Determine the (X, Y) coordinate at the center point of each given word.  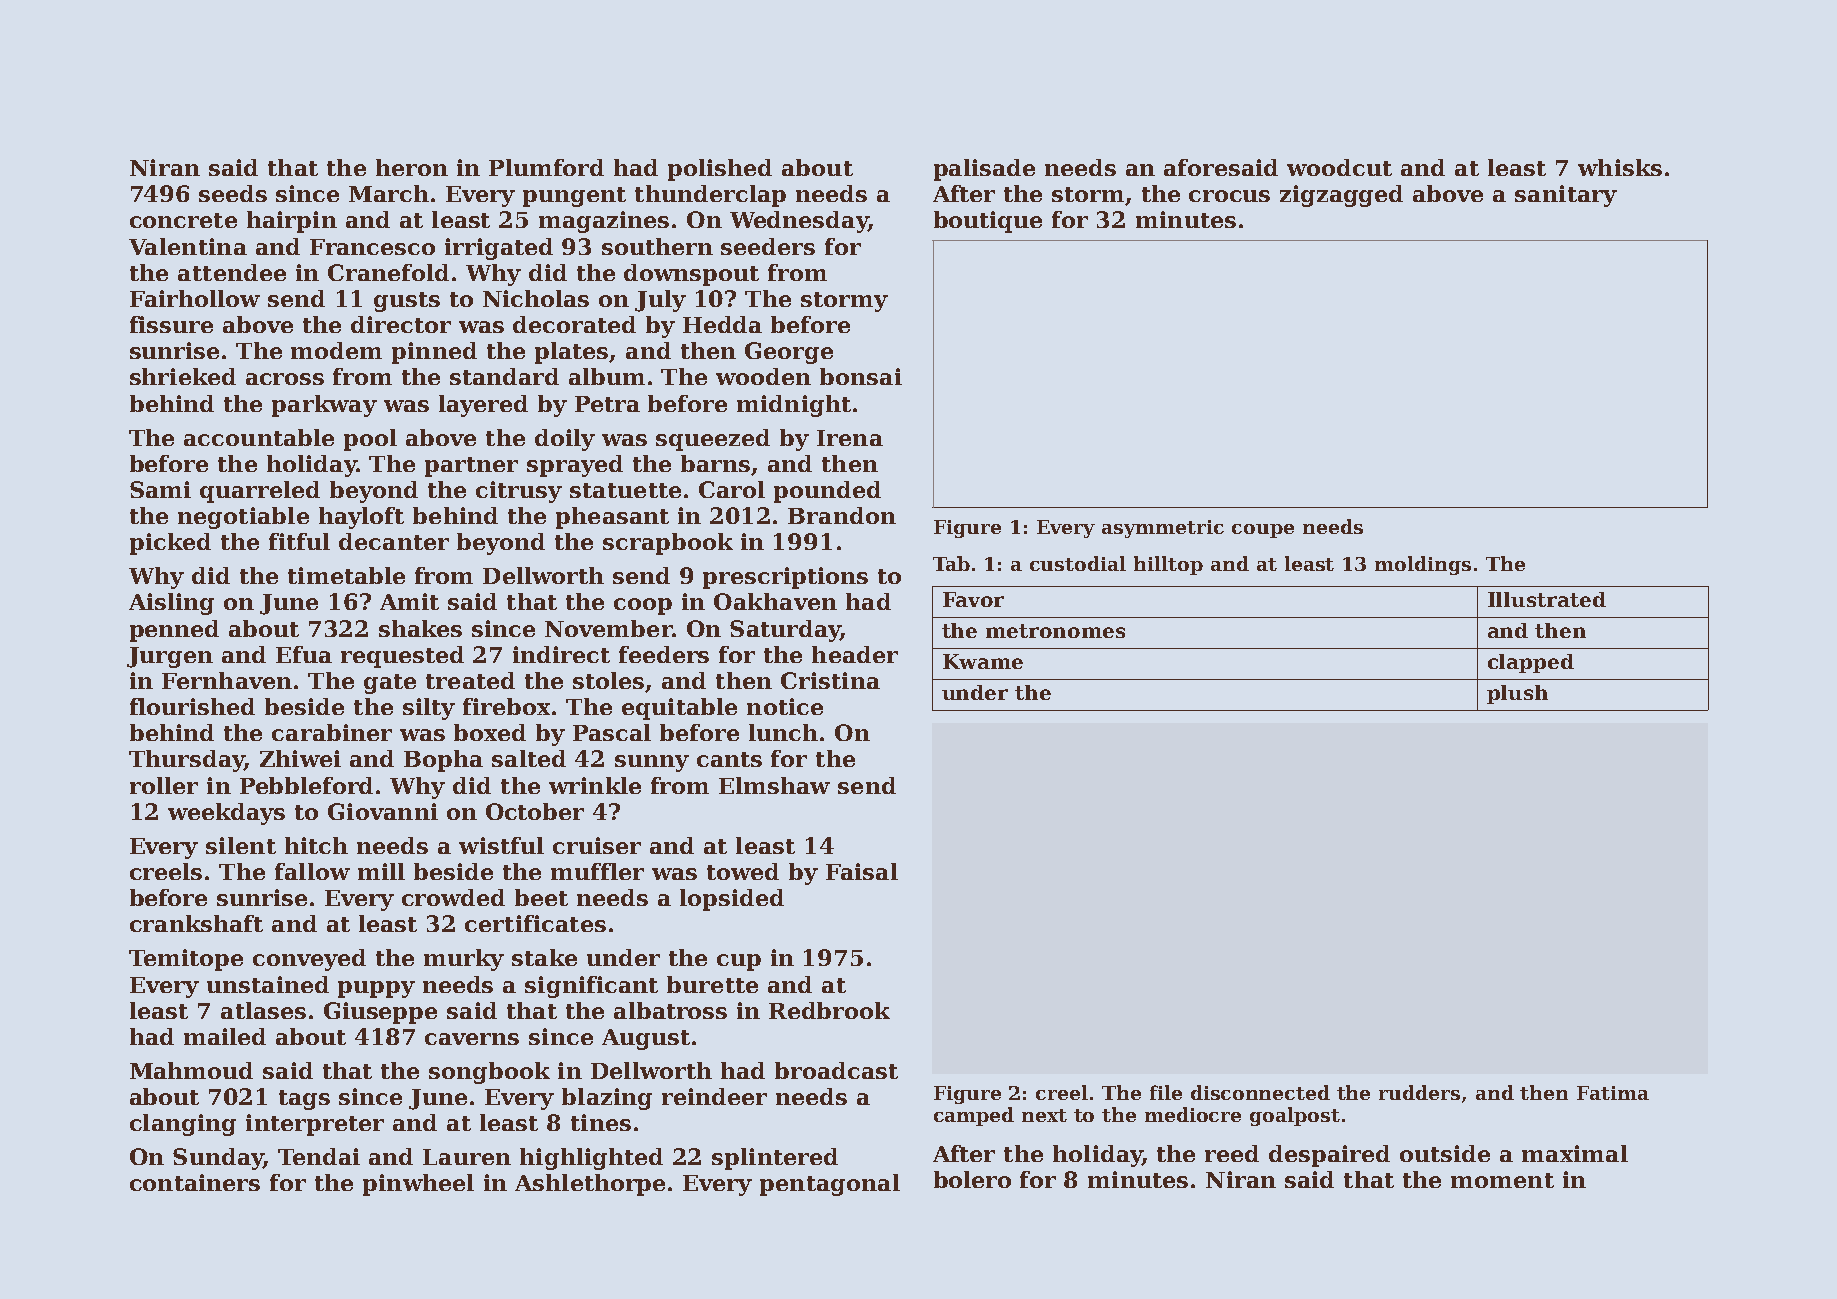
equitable (679, 709)
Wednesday (799, 222)
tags (304, 1100)
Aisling (171, 604)
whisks (1620, 167)
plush (1517, 694)
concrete (183, 220)
